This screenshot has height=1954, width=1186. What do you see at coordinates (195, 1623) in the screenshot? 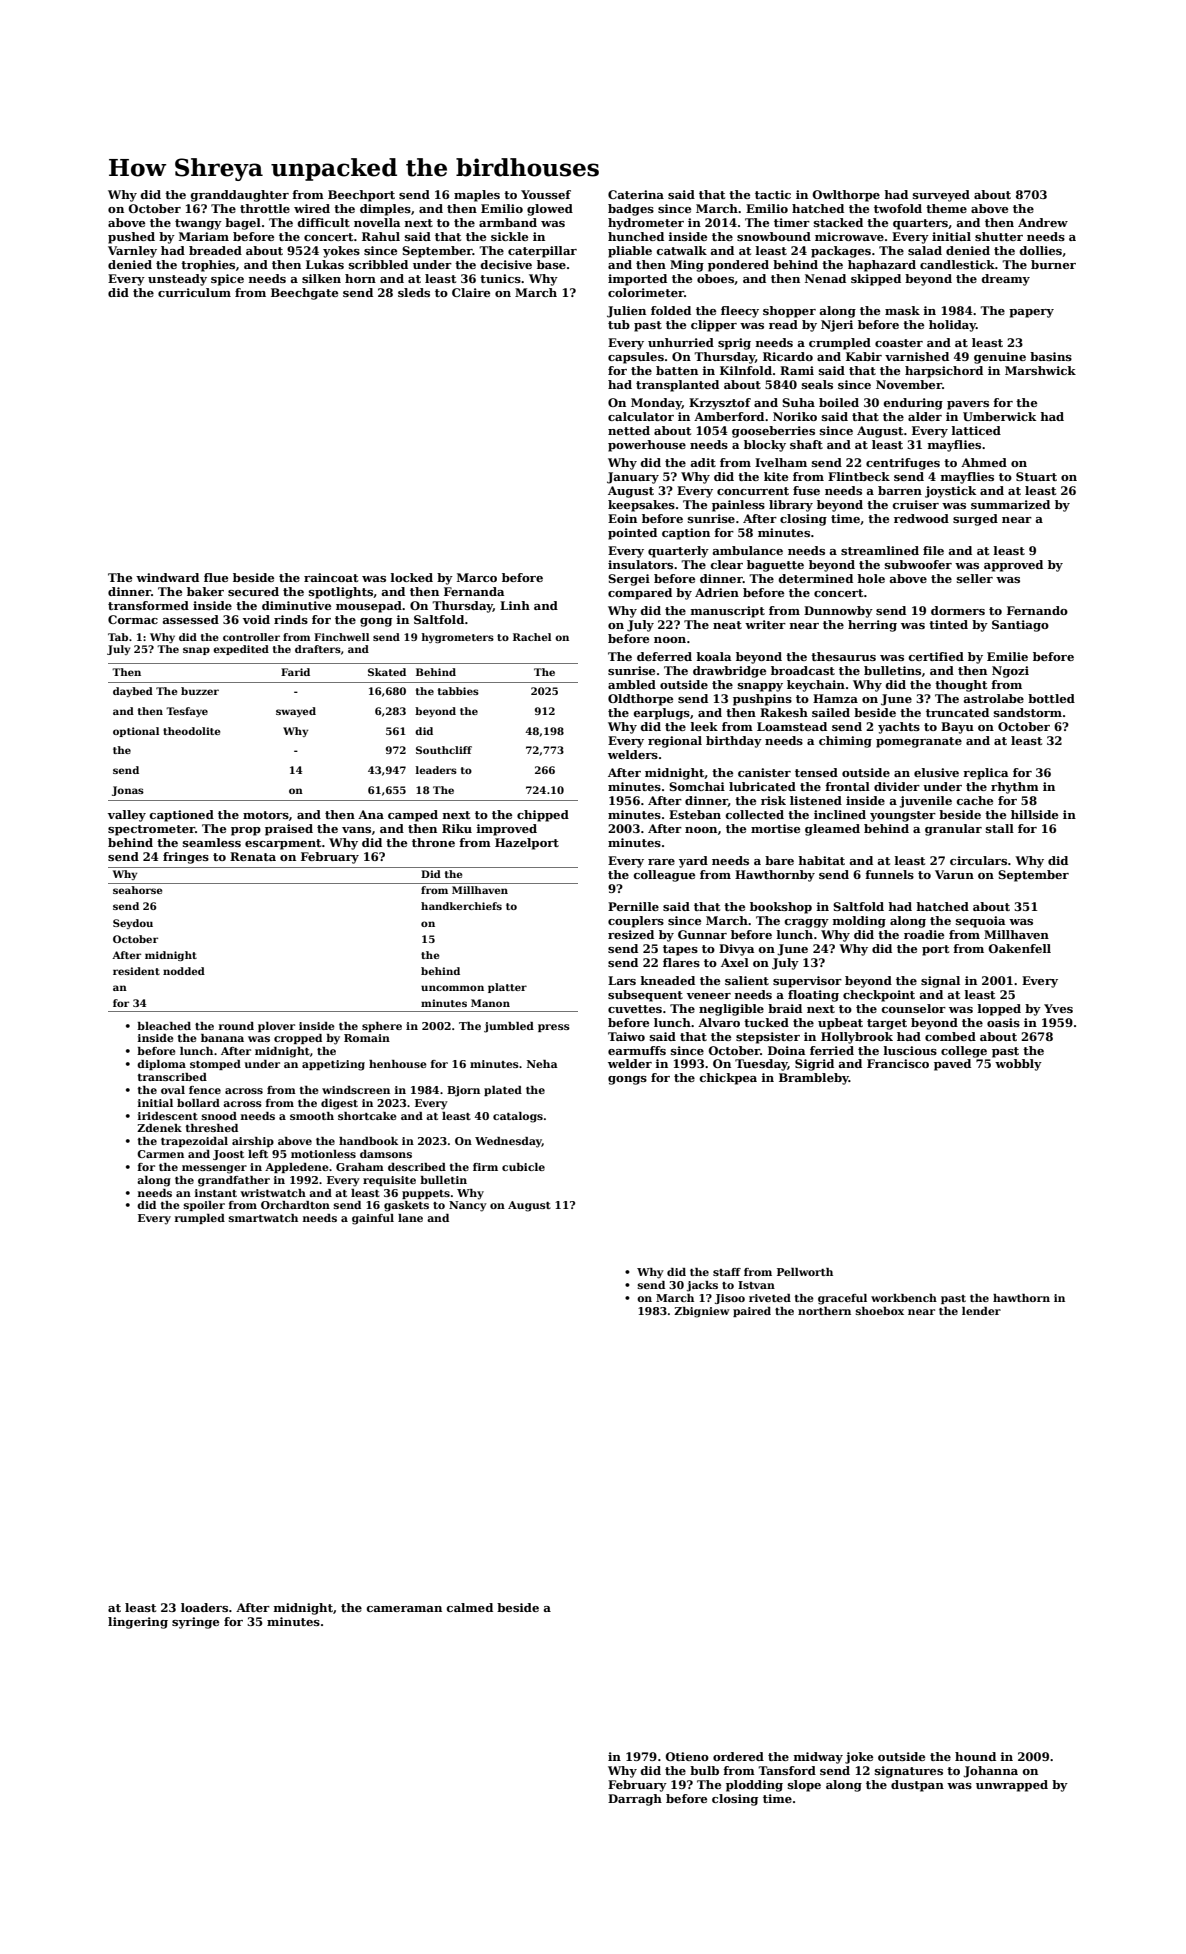
I see `syringe` at bounding box center [195, 1623].
